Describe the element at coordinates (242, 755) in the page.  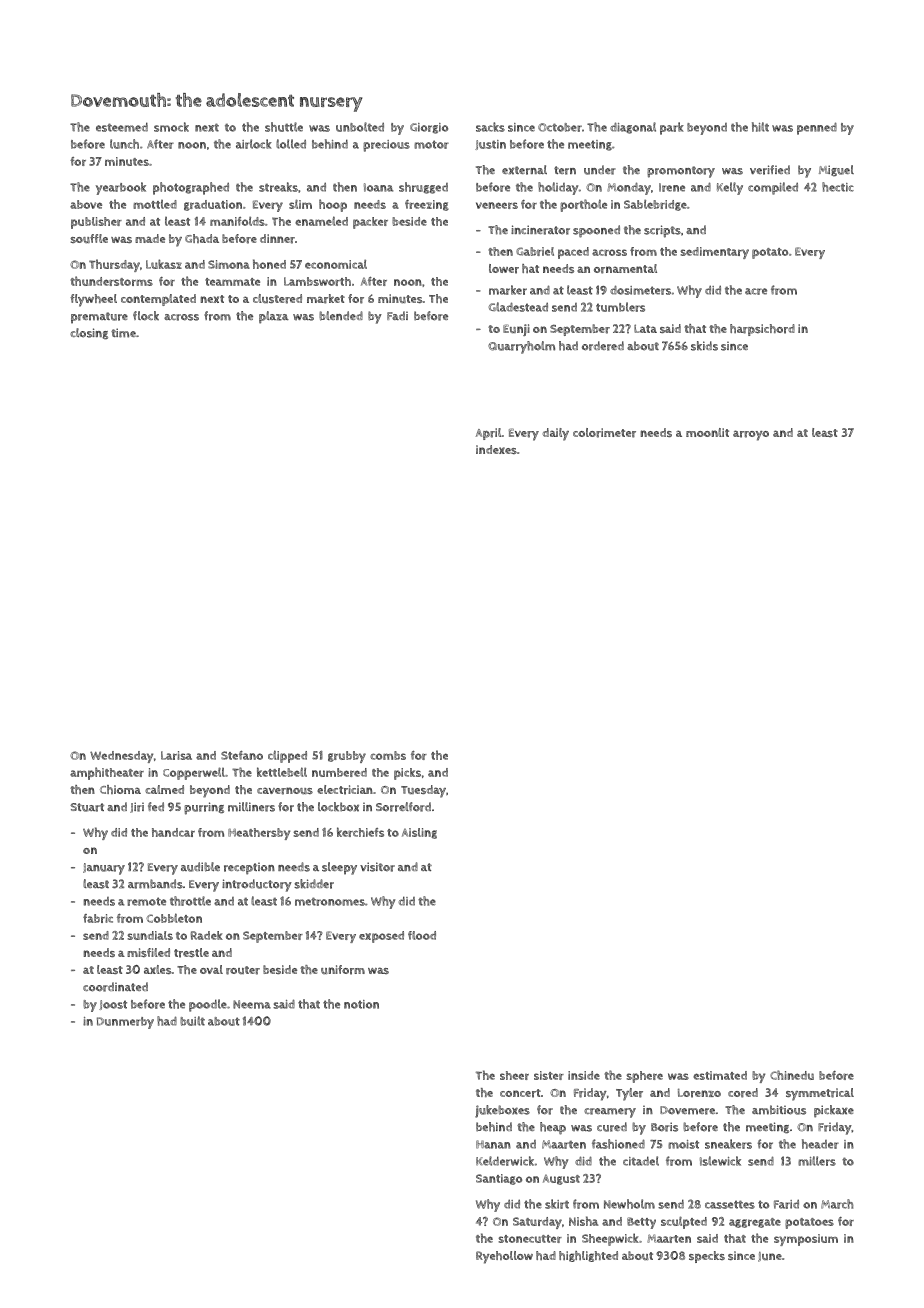
I see `Stefano` at that location.
